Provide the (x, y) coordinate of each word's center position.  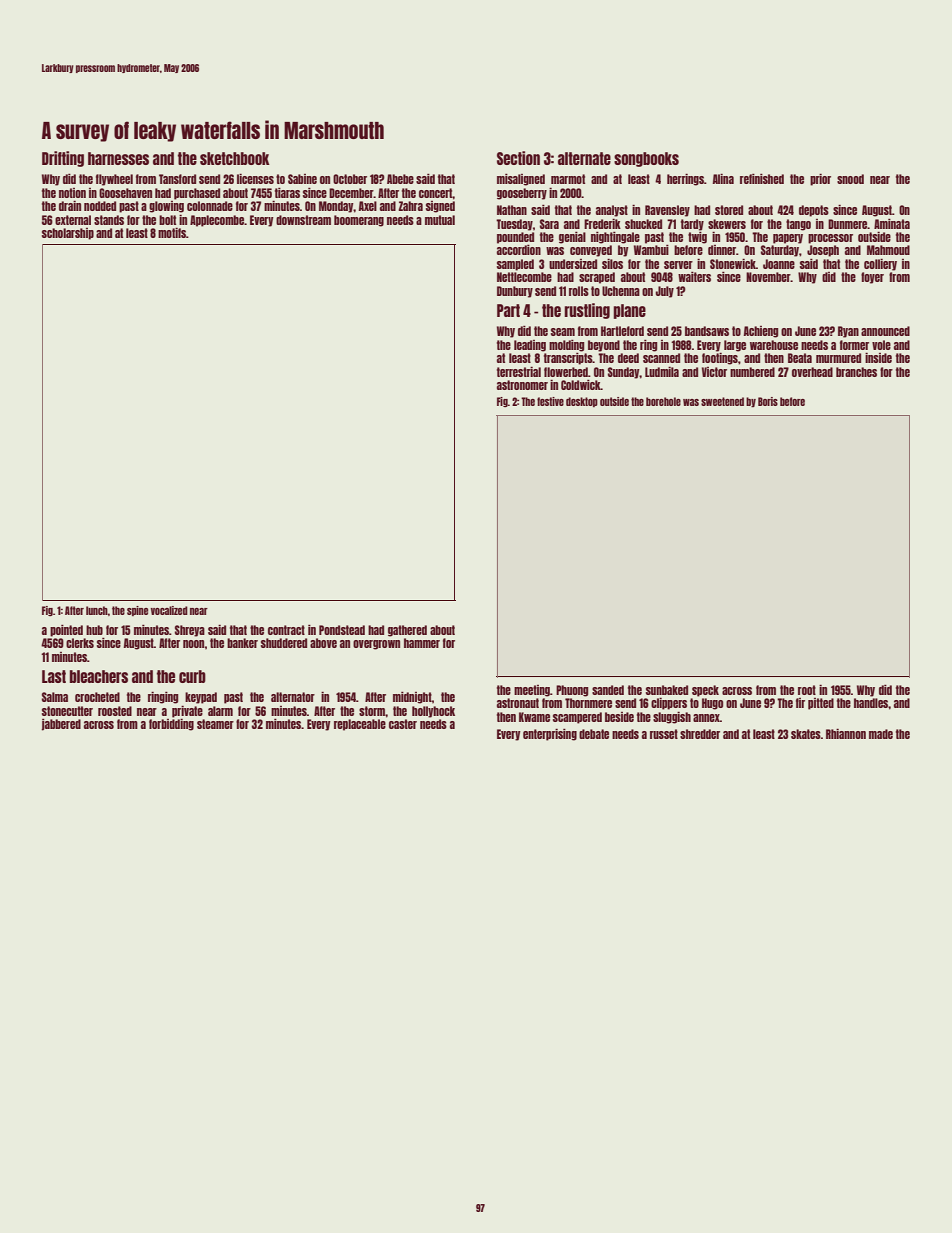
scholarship (68, 234)
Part (508, 310)
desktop (582, 402)
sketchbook (235, 158)
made (881, 734)
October (350, 179)
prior (820, 180)
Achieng (761, 332)
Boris (768, 401)
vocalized (169, 610)
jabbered (61, 725)
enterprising (550, 735)
